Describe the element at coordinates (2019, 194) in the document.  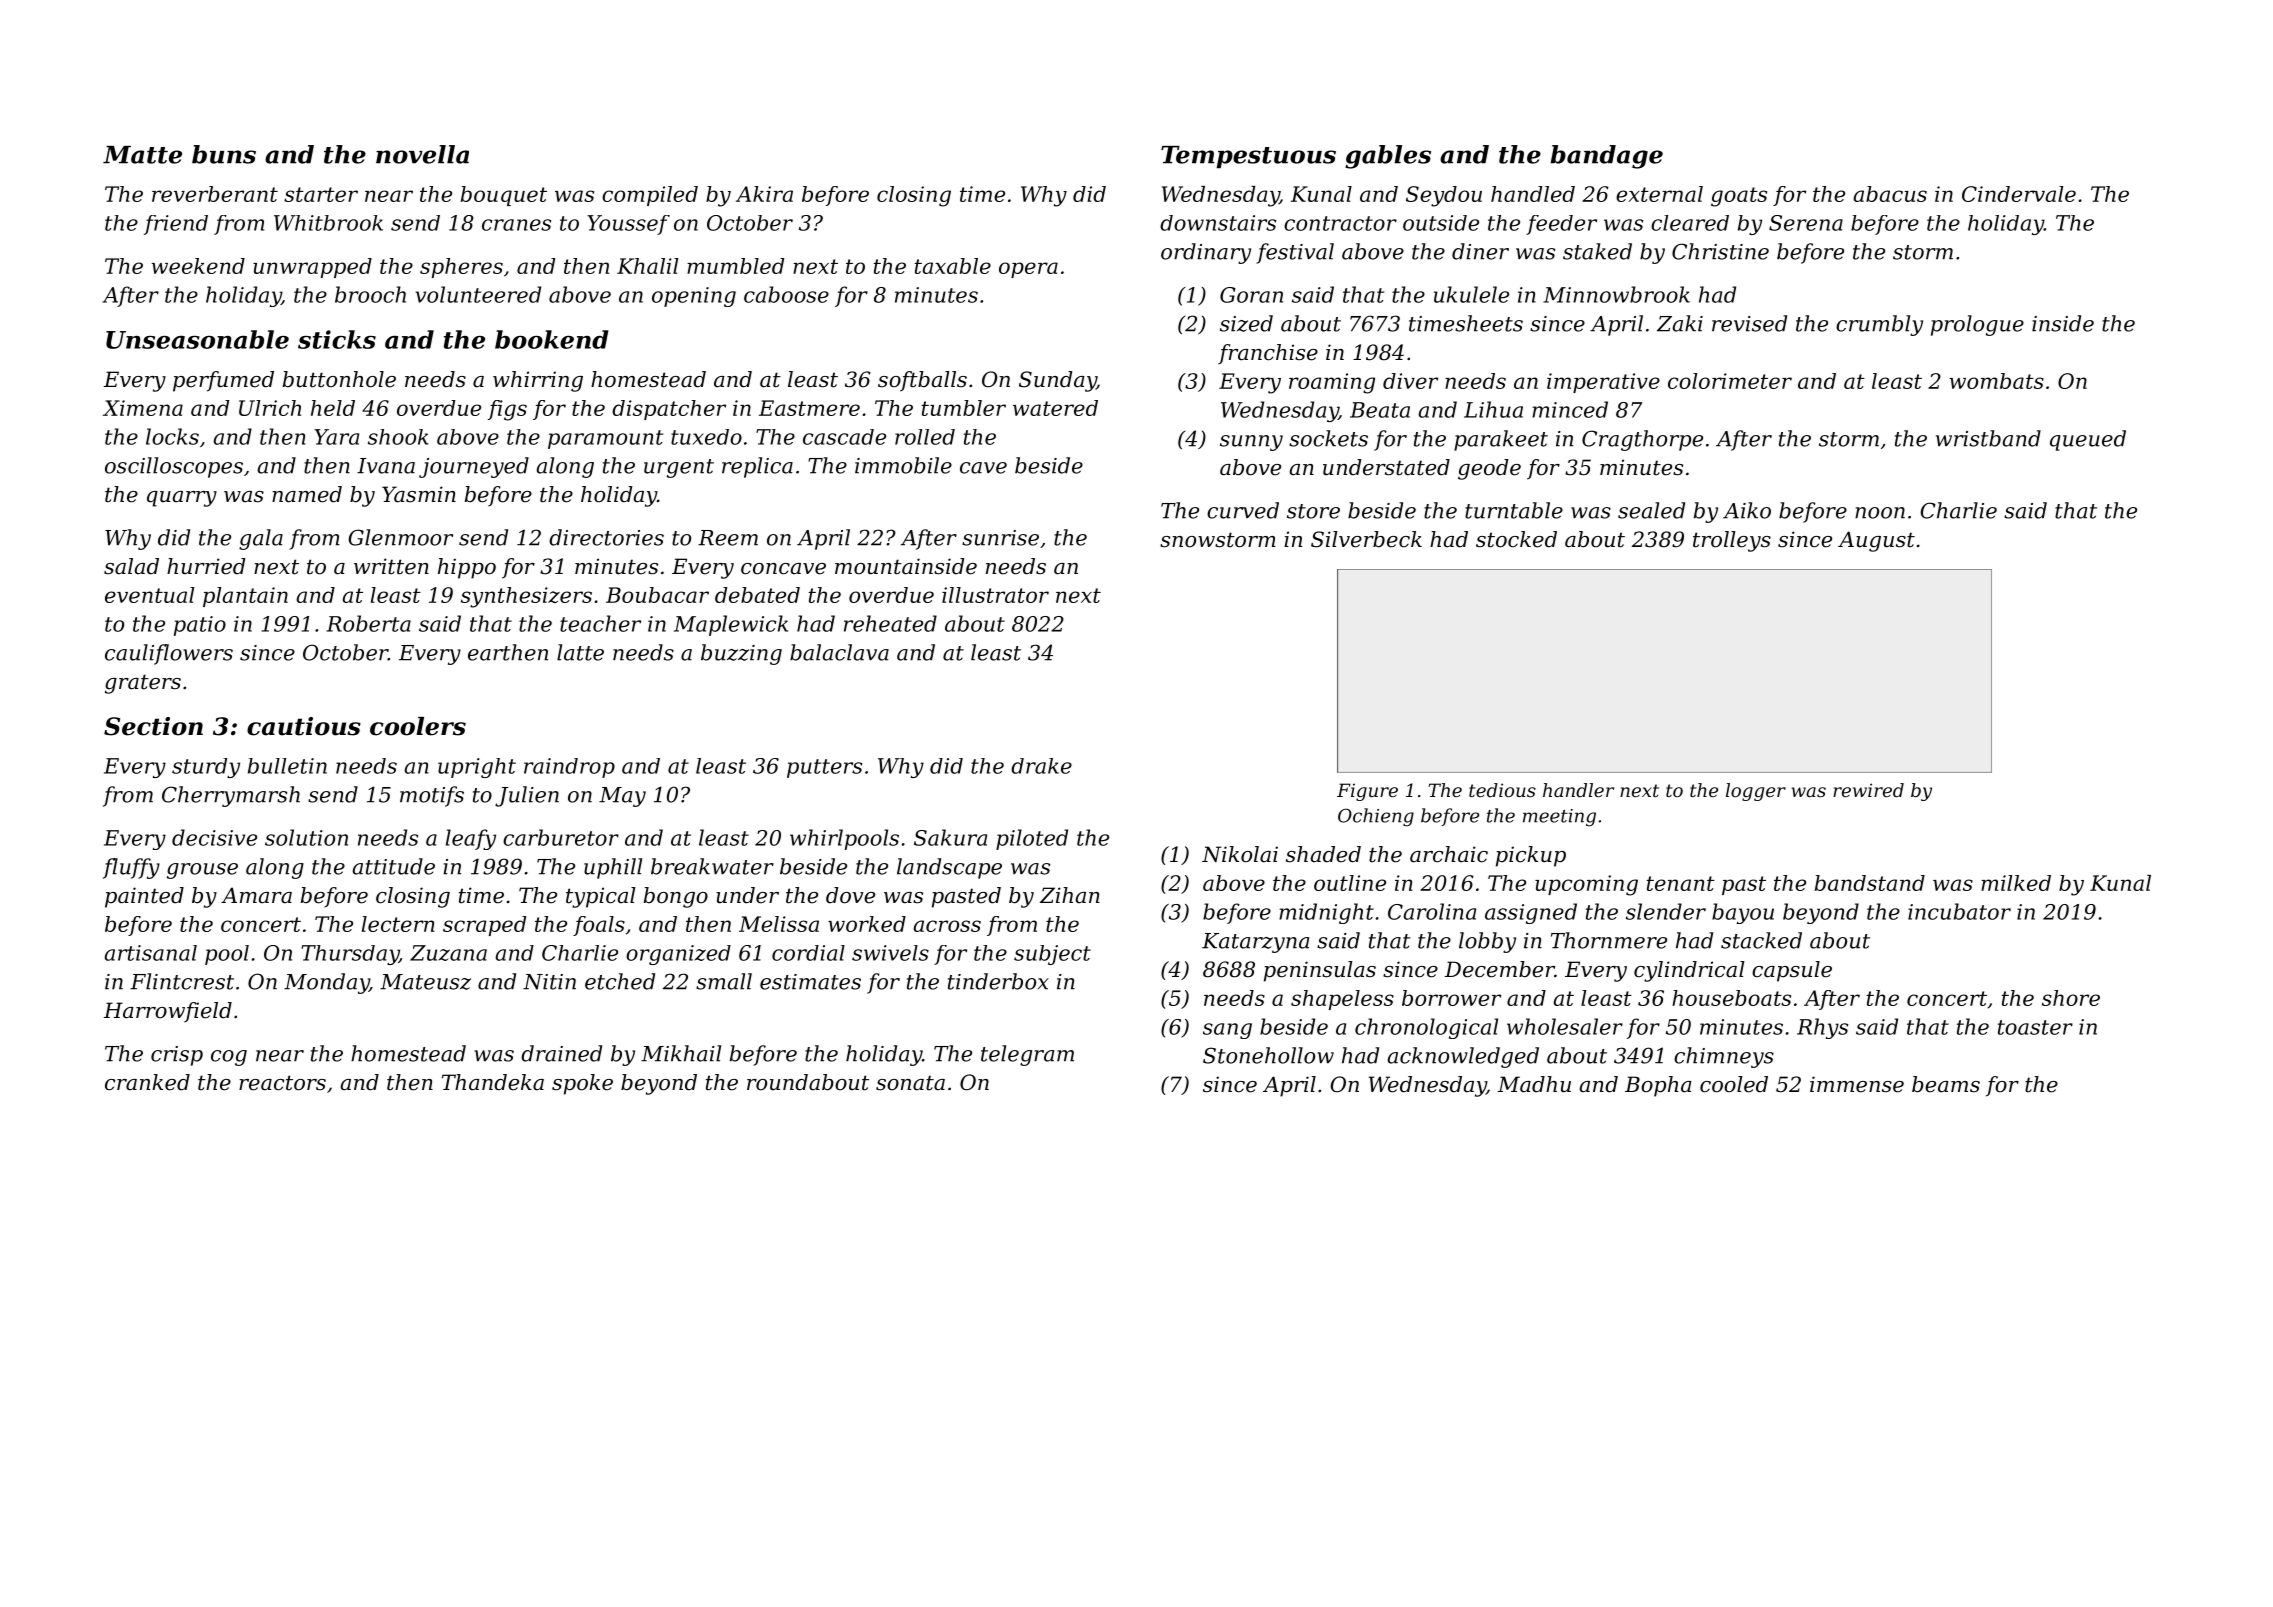
I see `Cindervale` at that location.
